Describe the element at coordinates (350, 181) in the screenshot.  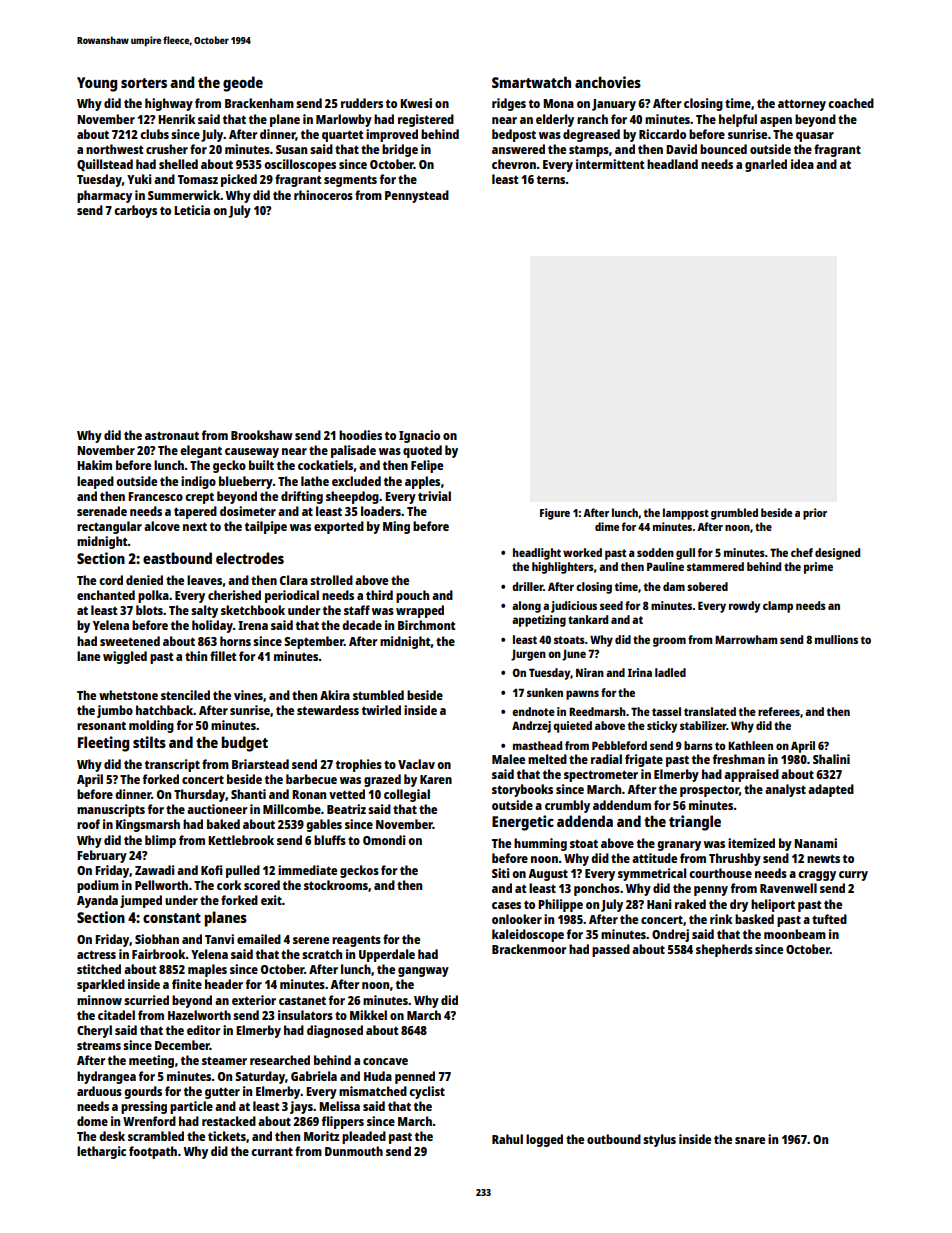
I see `segments` at that location.
